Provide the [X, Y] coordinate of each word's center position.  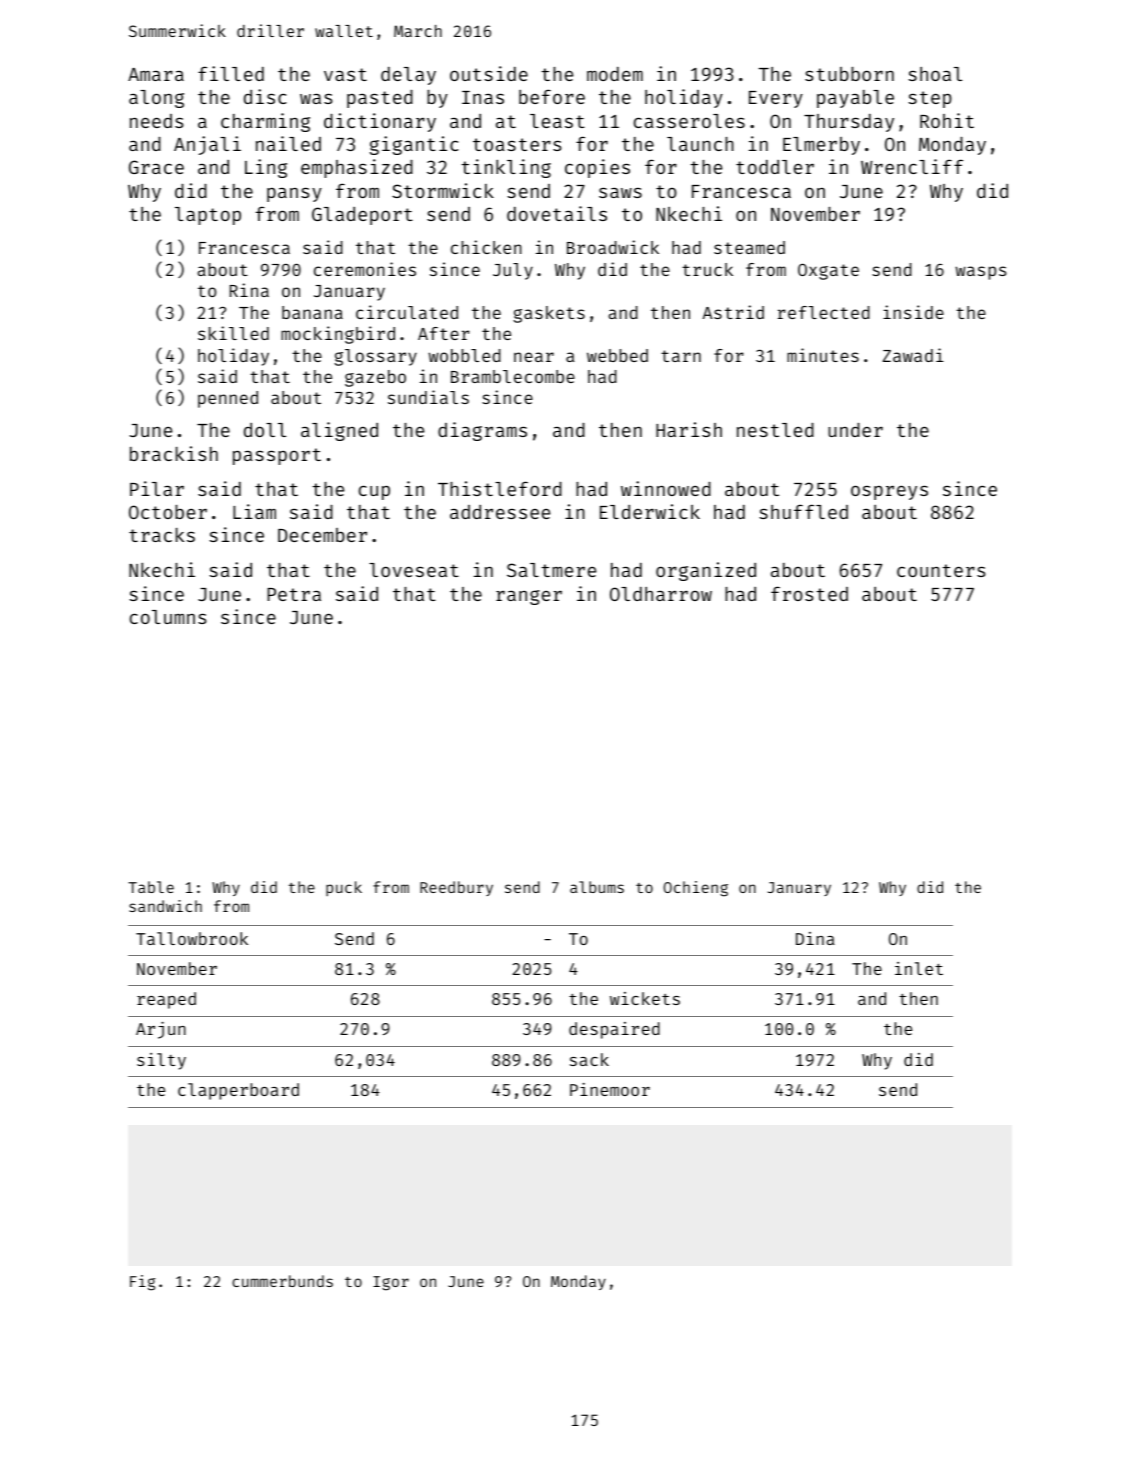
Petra [294, 594]
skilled [233, 333]
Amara [156, 74]
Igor [391, 1283]
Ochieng [696, 889]
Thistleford [500, 488]
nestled [775, 430]
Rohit [947, 120]
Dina [815, 938]
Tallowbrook [192, 938]
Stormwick [443, 190]
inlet [919, 968]
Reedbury [456, 888]
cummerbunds [282, 1281]
